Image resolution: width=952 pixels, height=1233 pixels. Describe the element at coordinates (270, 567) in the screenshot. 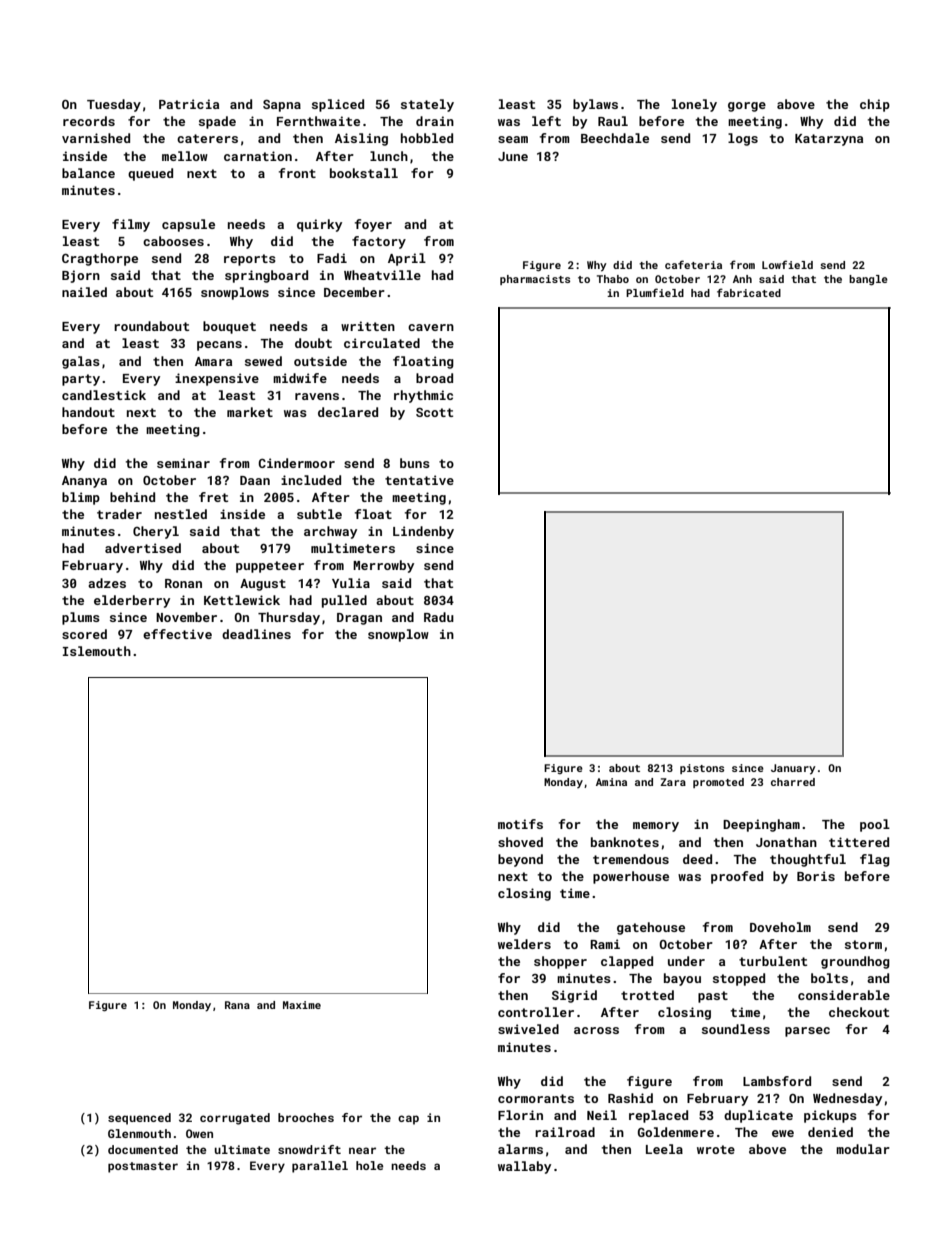

I see `puppeteer` at that location.
